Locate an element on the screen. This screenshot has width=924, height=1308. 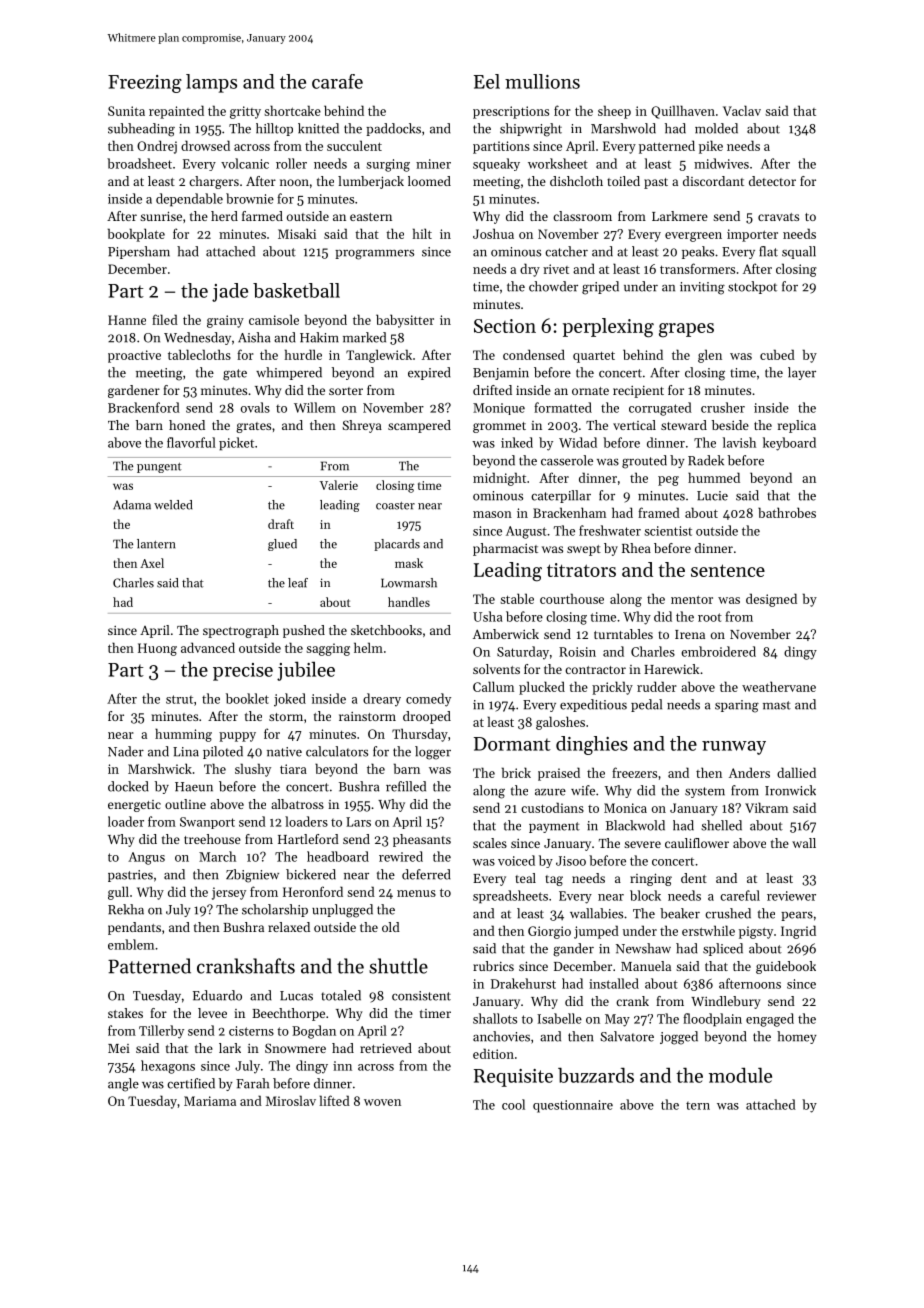
levee is located at coordinates (212, 1013).
